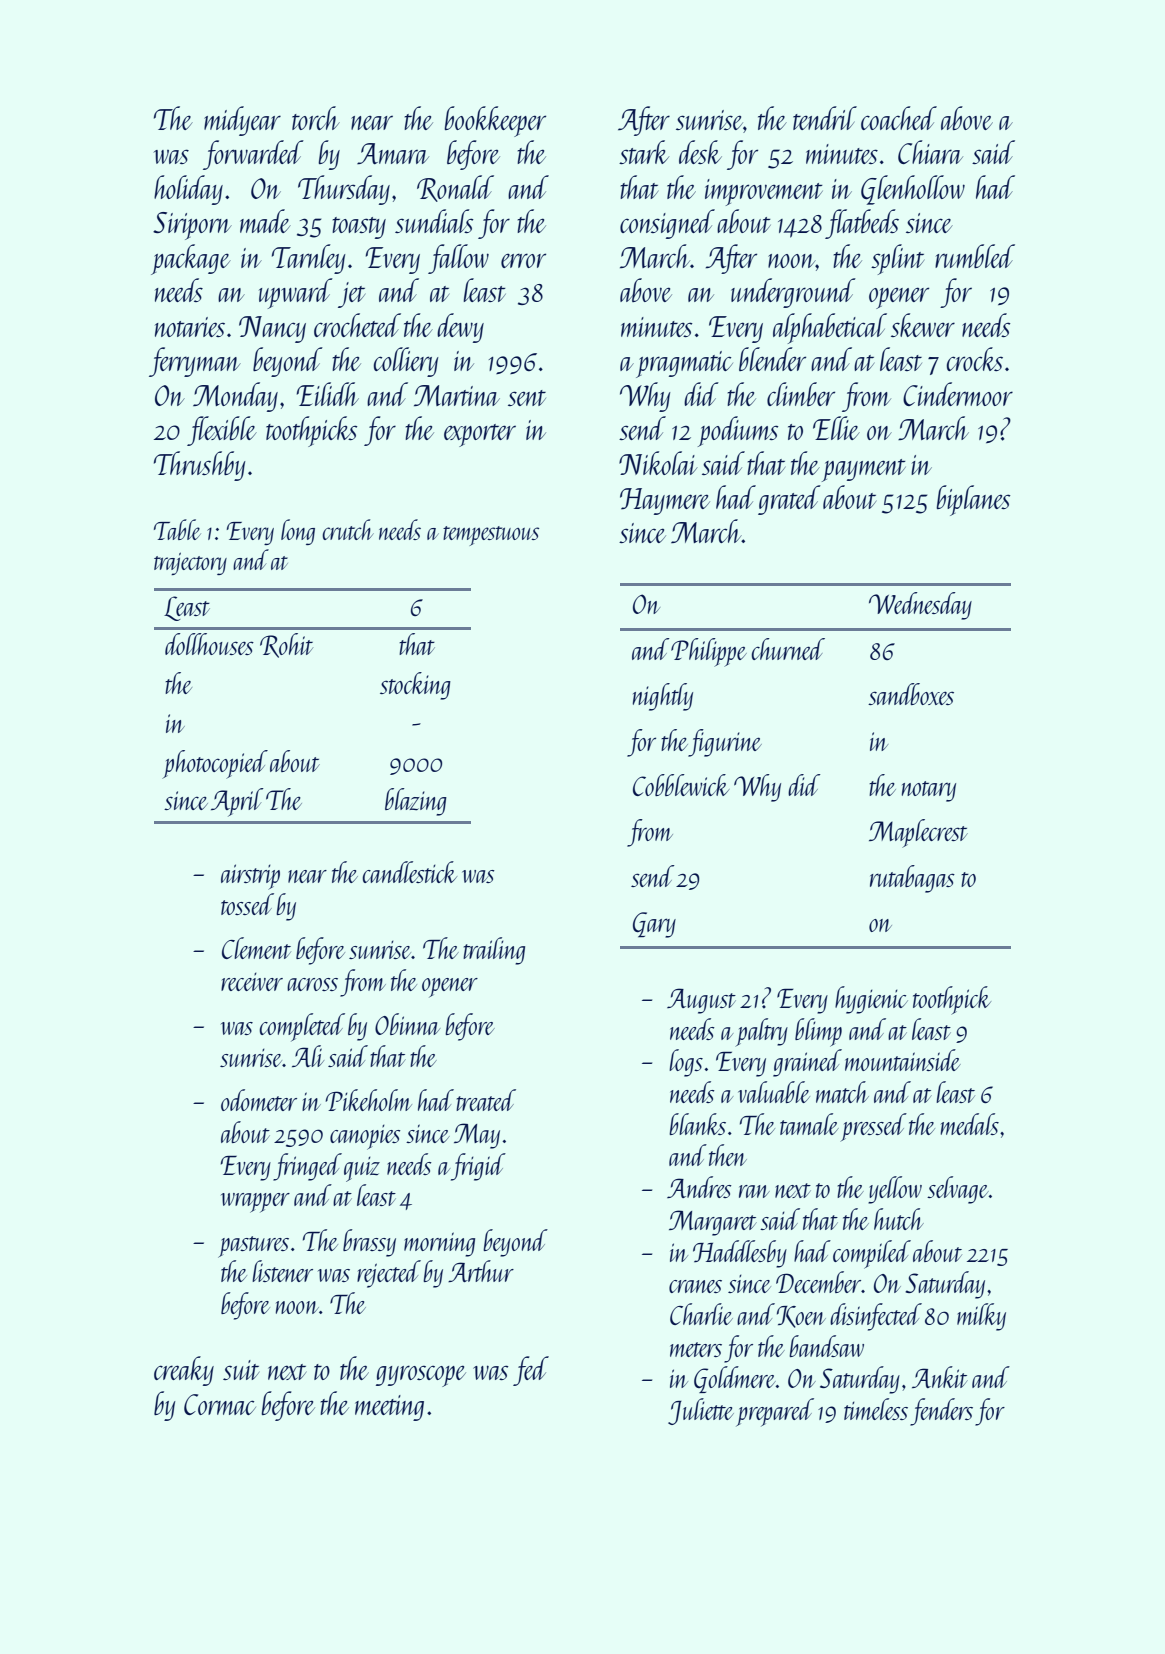 This image has height=1654, width=1165. Describe the element at coordinates (920, 606) in the image. I see `Wednesday` at that location.
